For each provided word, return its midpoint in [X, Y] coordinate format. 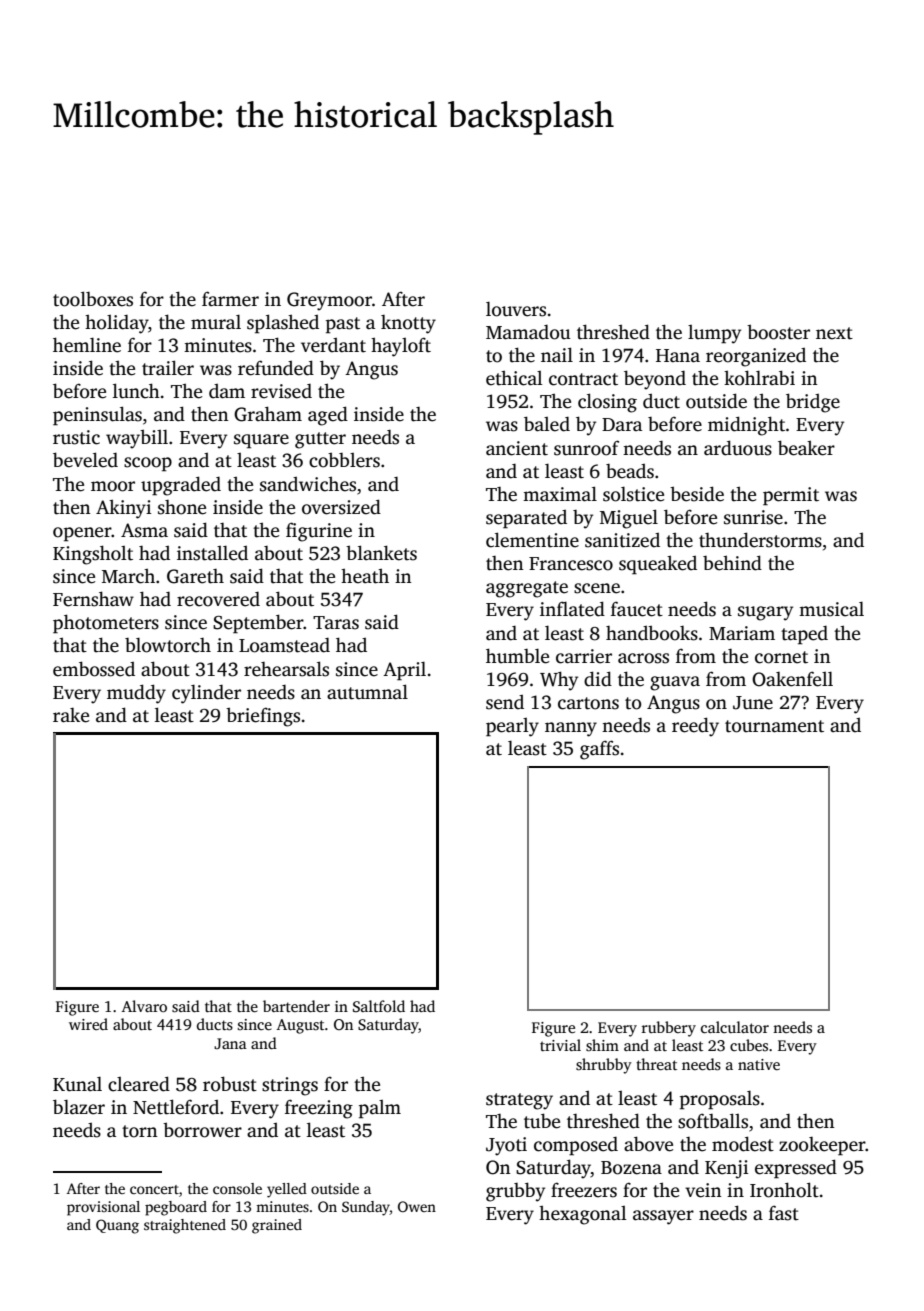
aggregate [527, 589]
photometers [106, 624]
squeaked [658, 565]
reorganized [756, 357]
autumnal [367, 692]
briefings [263, 717]
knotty [408, 324]
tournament [774, 726]
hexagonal [583, 1215]
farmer [230, 299]
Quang [117, 1226]
